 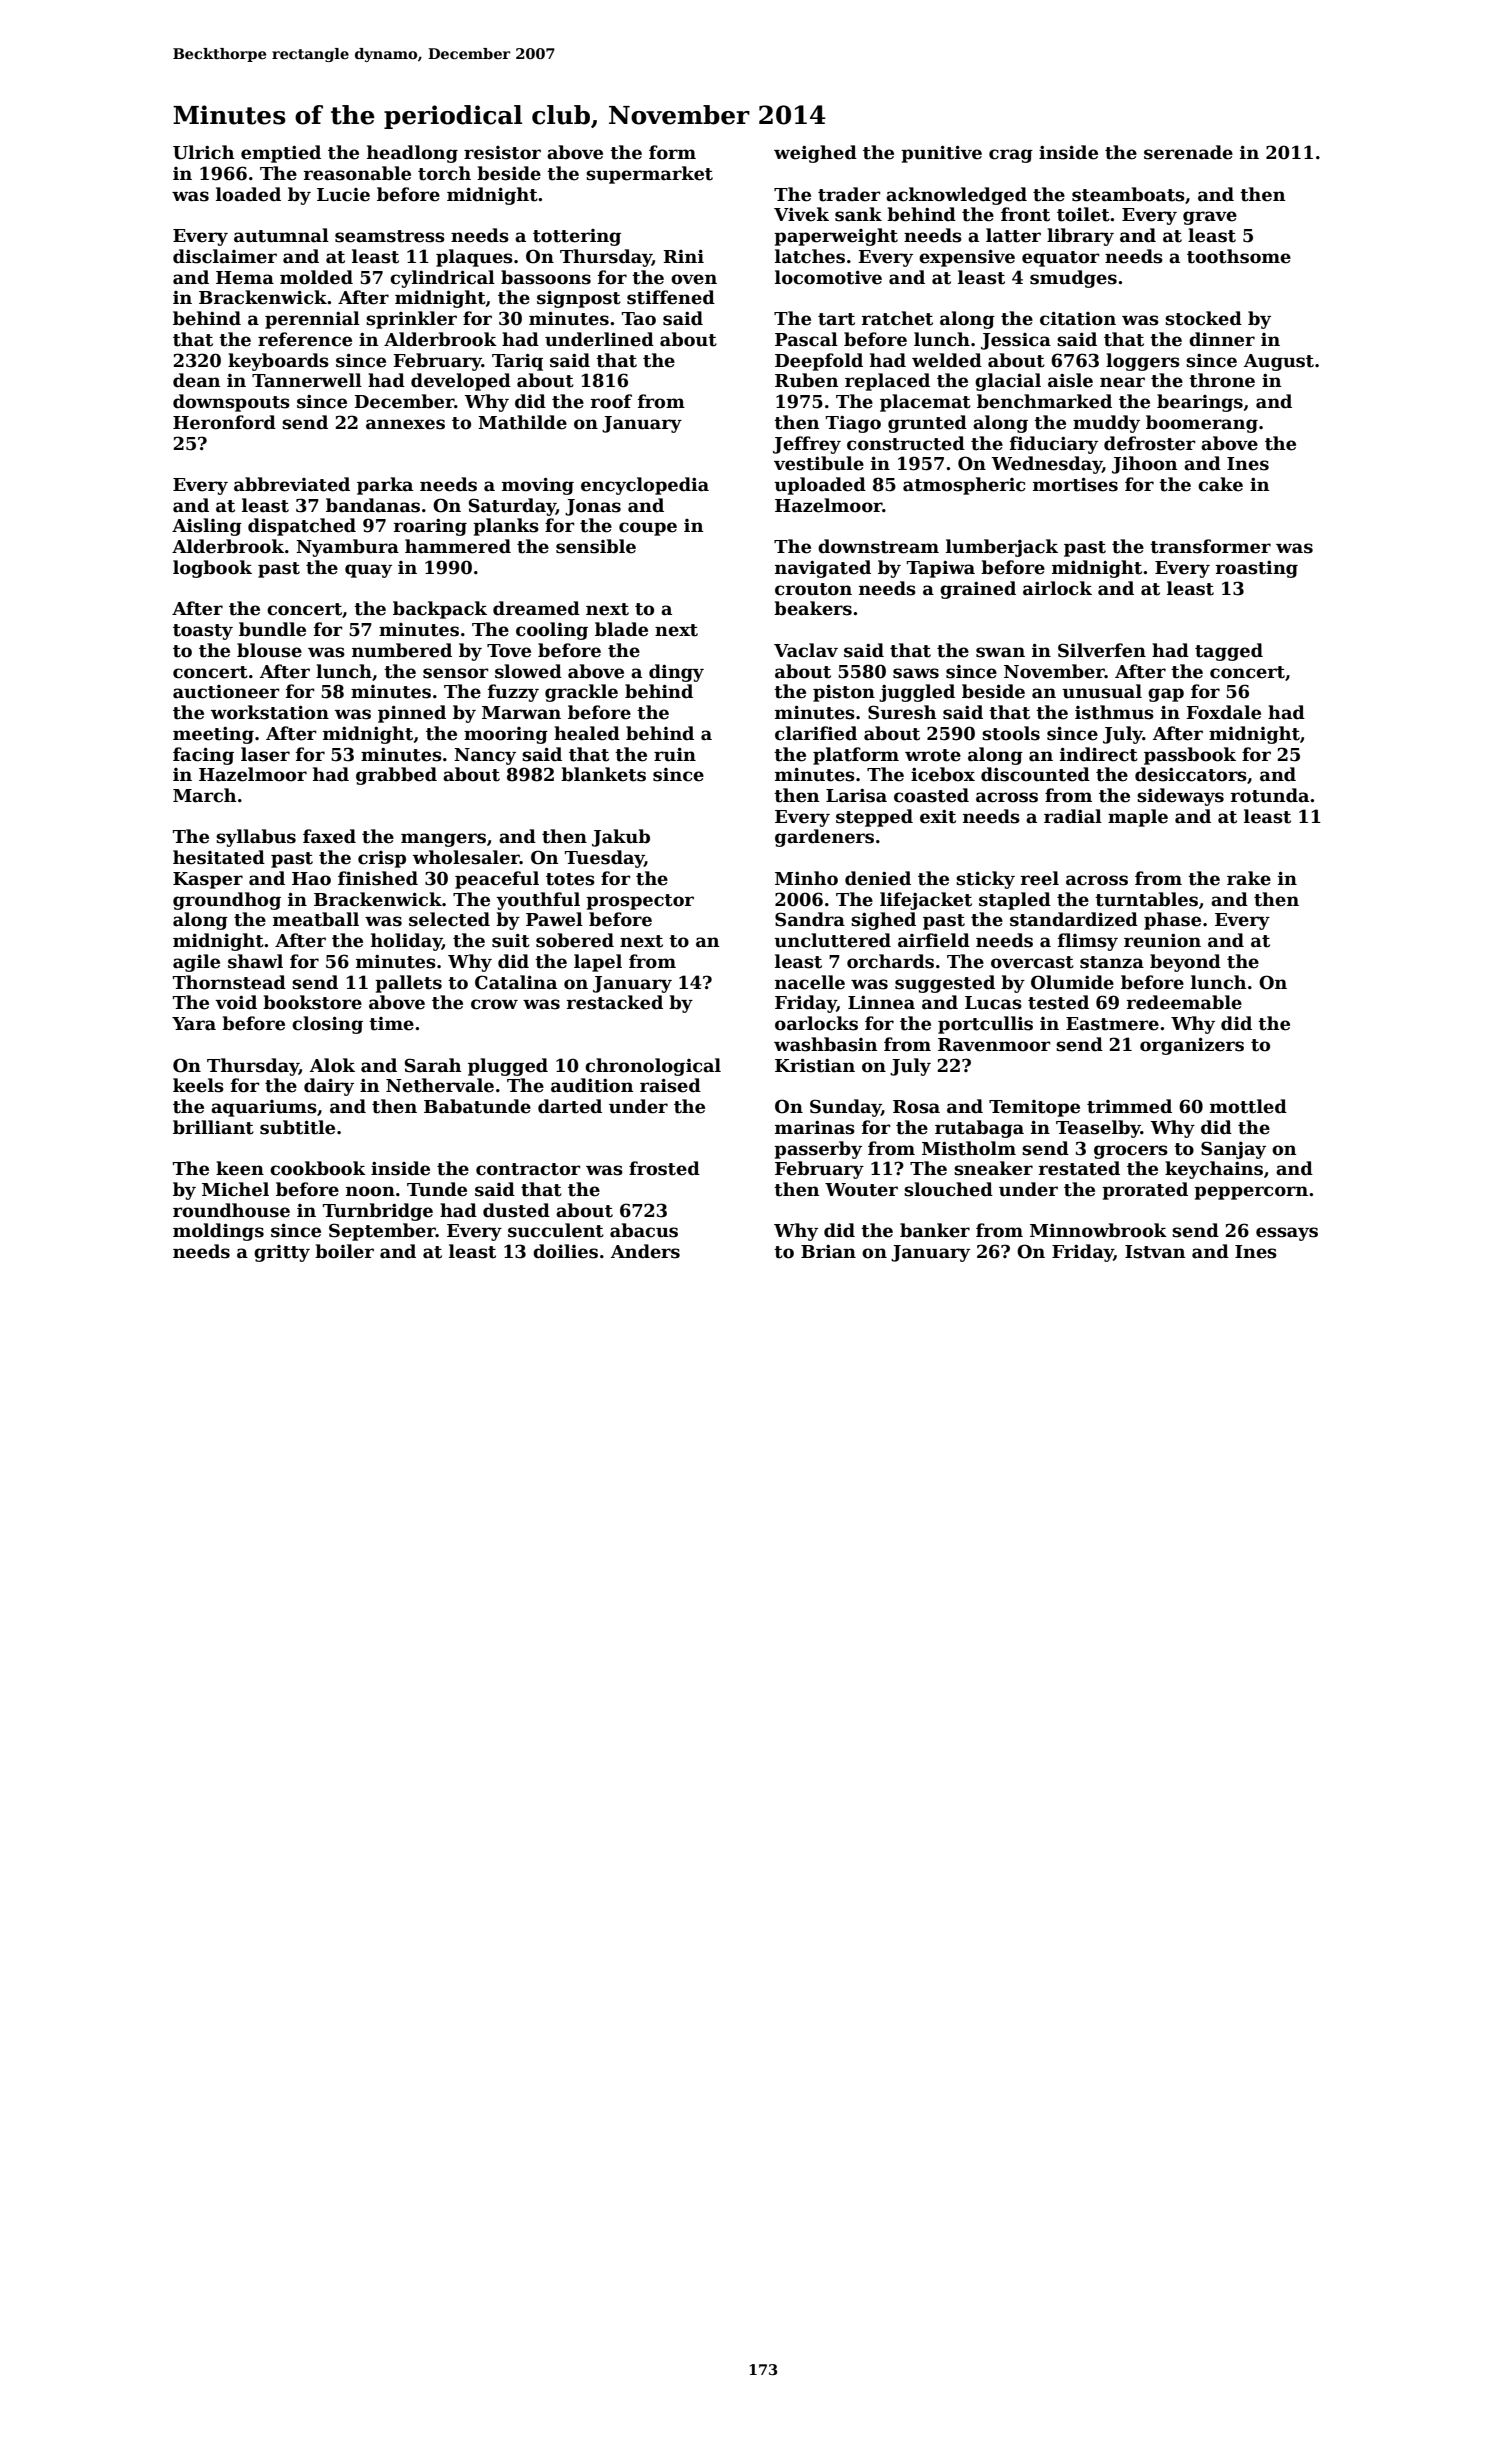 I want to click on Lucie, so click(x=343, y=195).
